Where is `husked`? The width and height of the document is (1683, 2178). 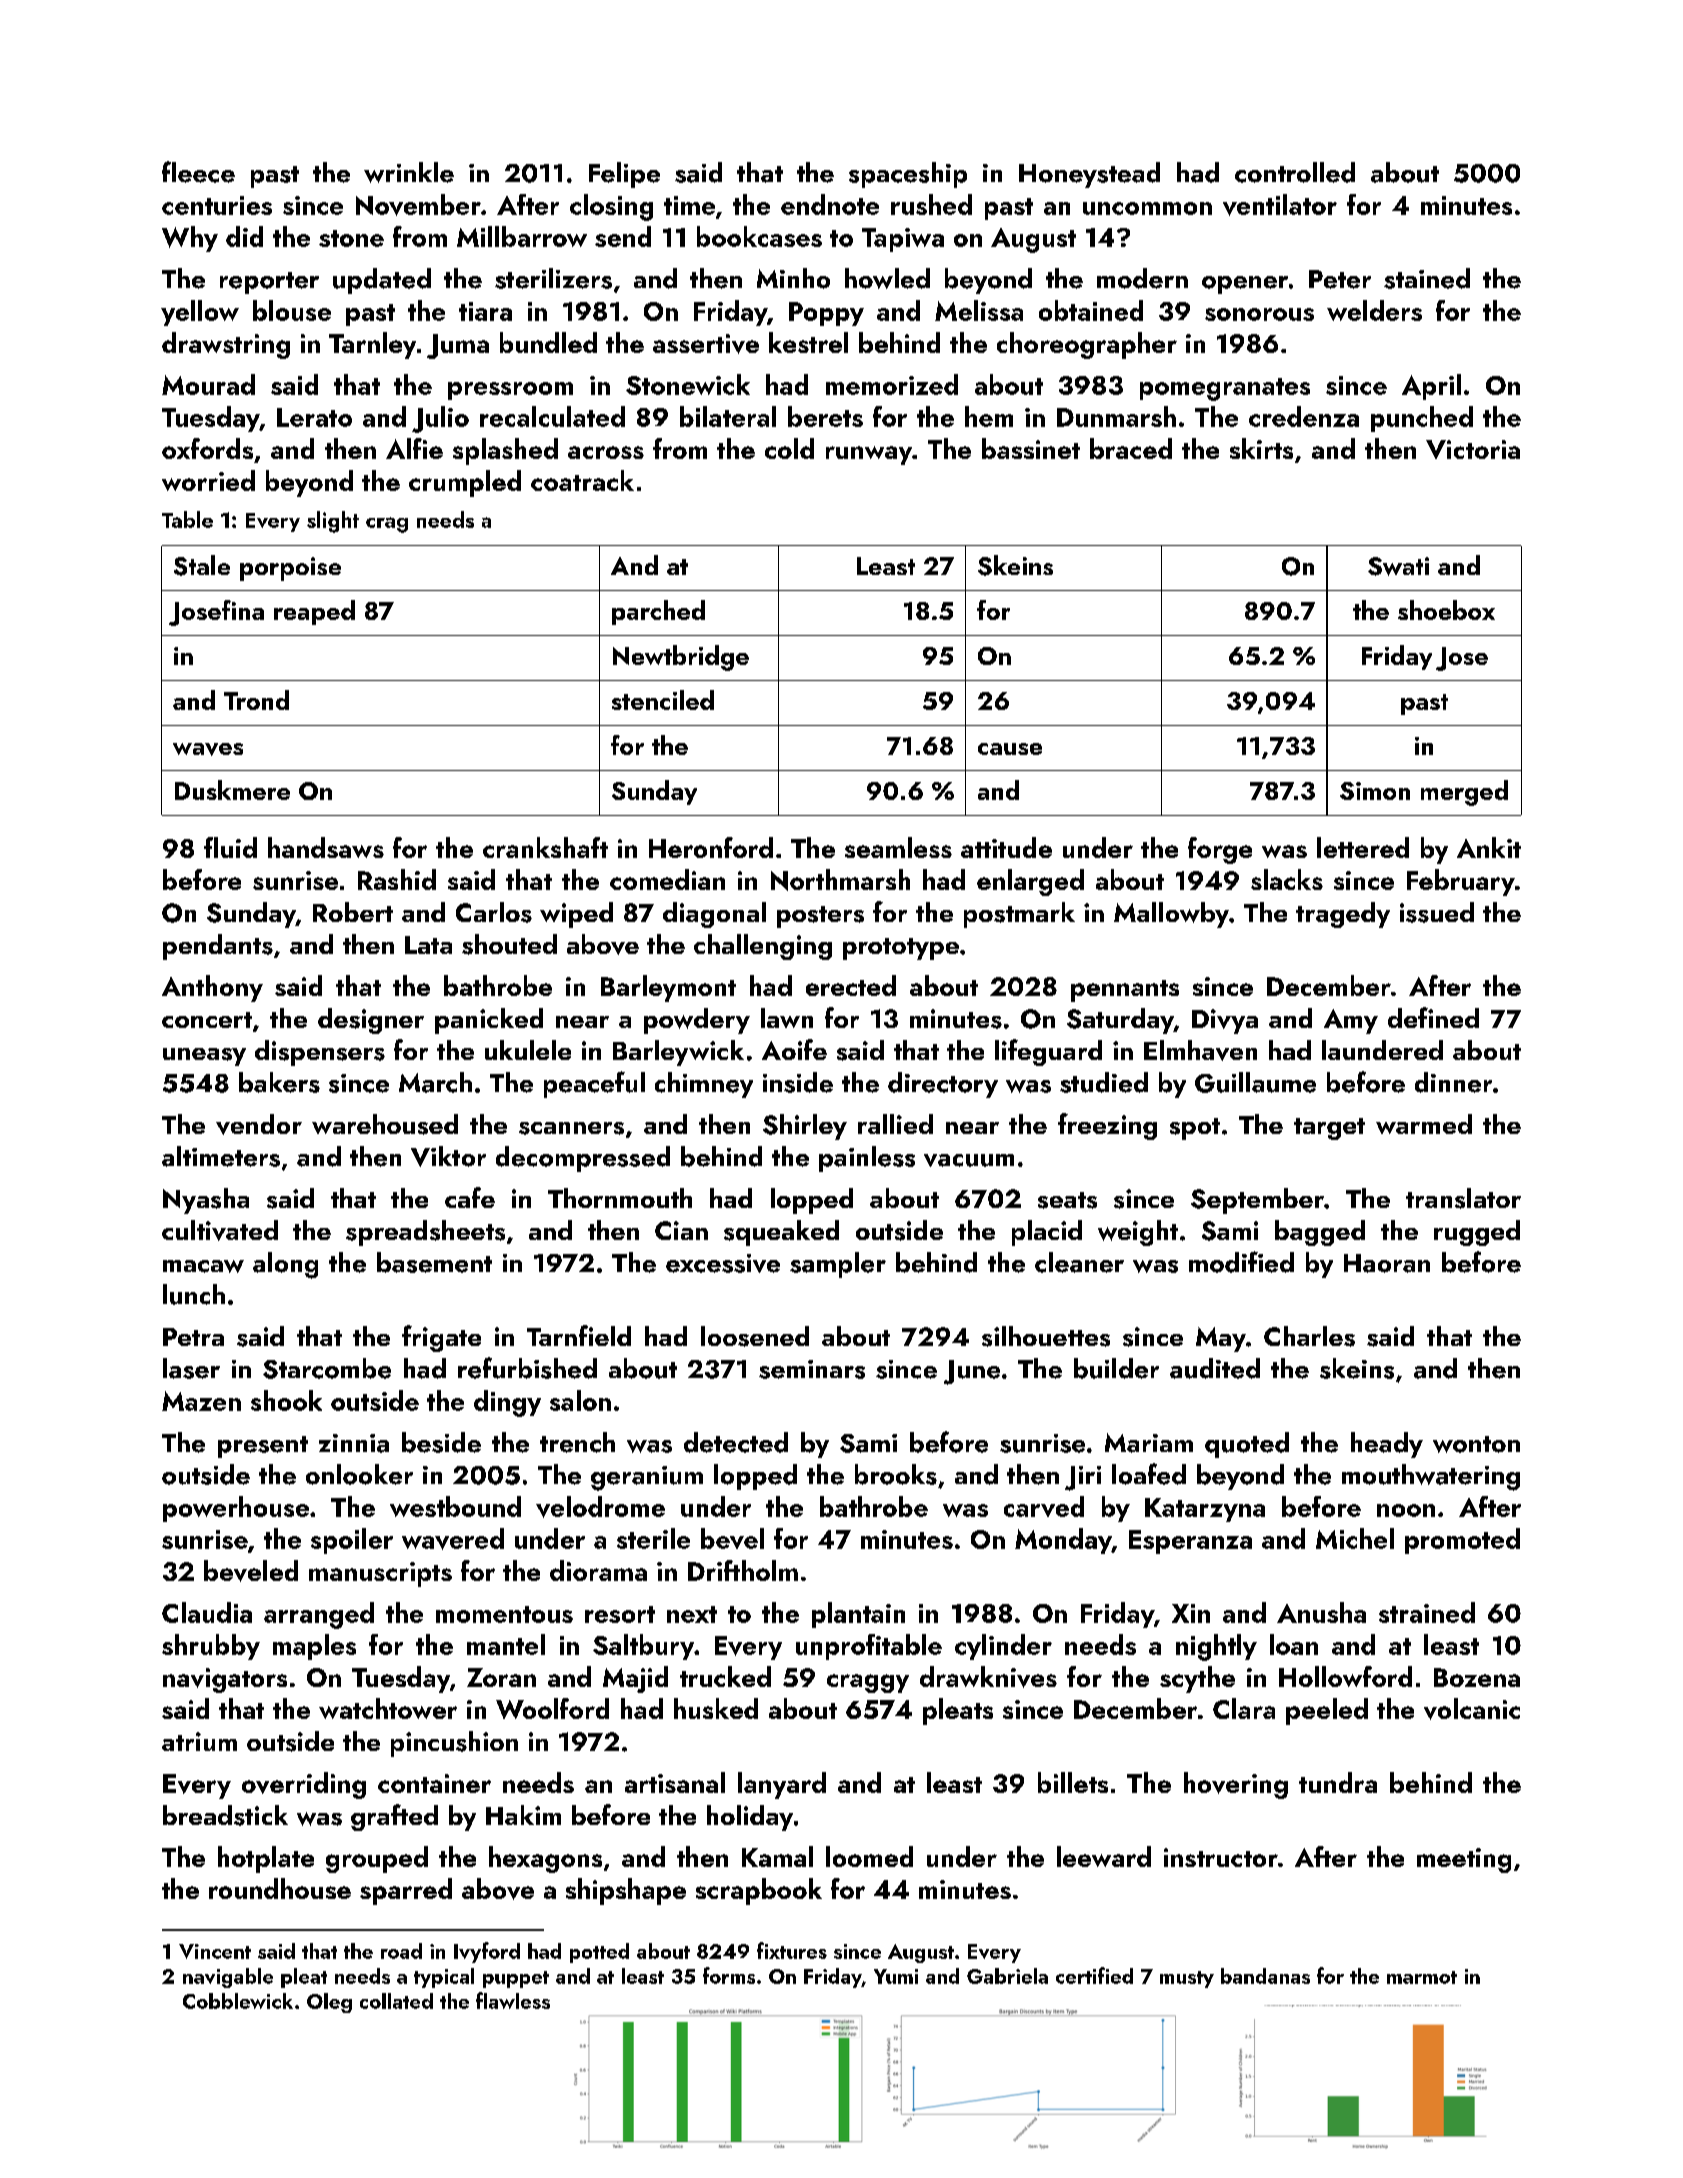 husked is located at coordinates (716, 1708).
